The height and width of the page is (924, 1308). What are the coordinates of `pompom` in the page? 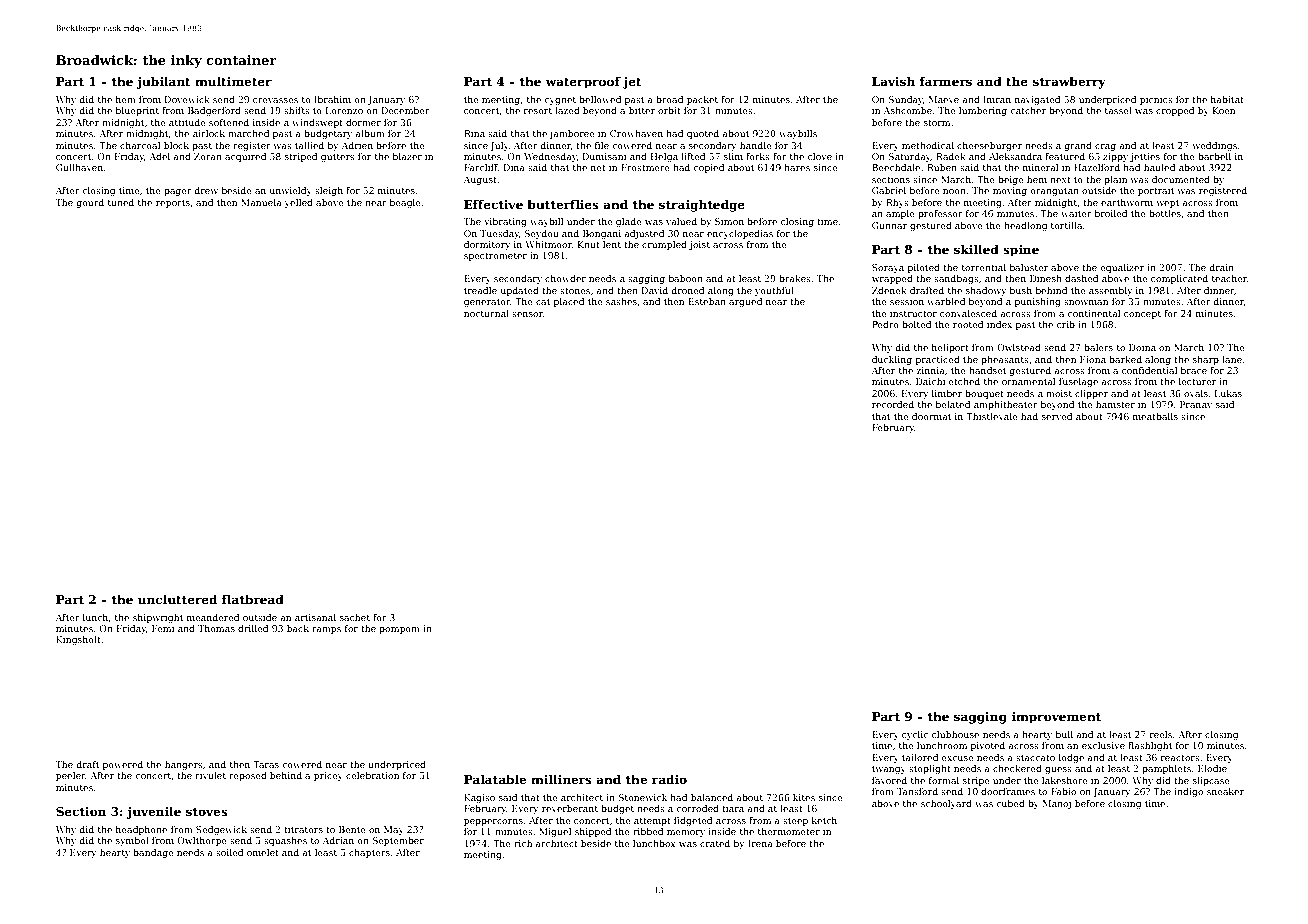 It's located at (399, 630).
